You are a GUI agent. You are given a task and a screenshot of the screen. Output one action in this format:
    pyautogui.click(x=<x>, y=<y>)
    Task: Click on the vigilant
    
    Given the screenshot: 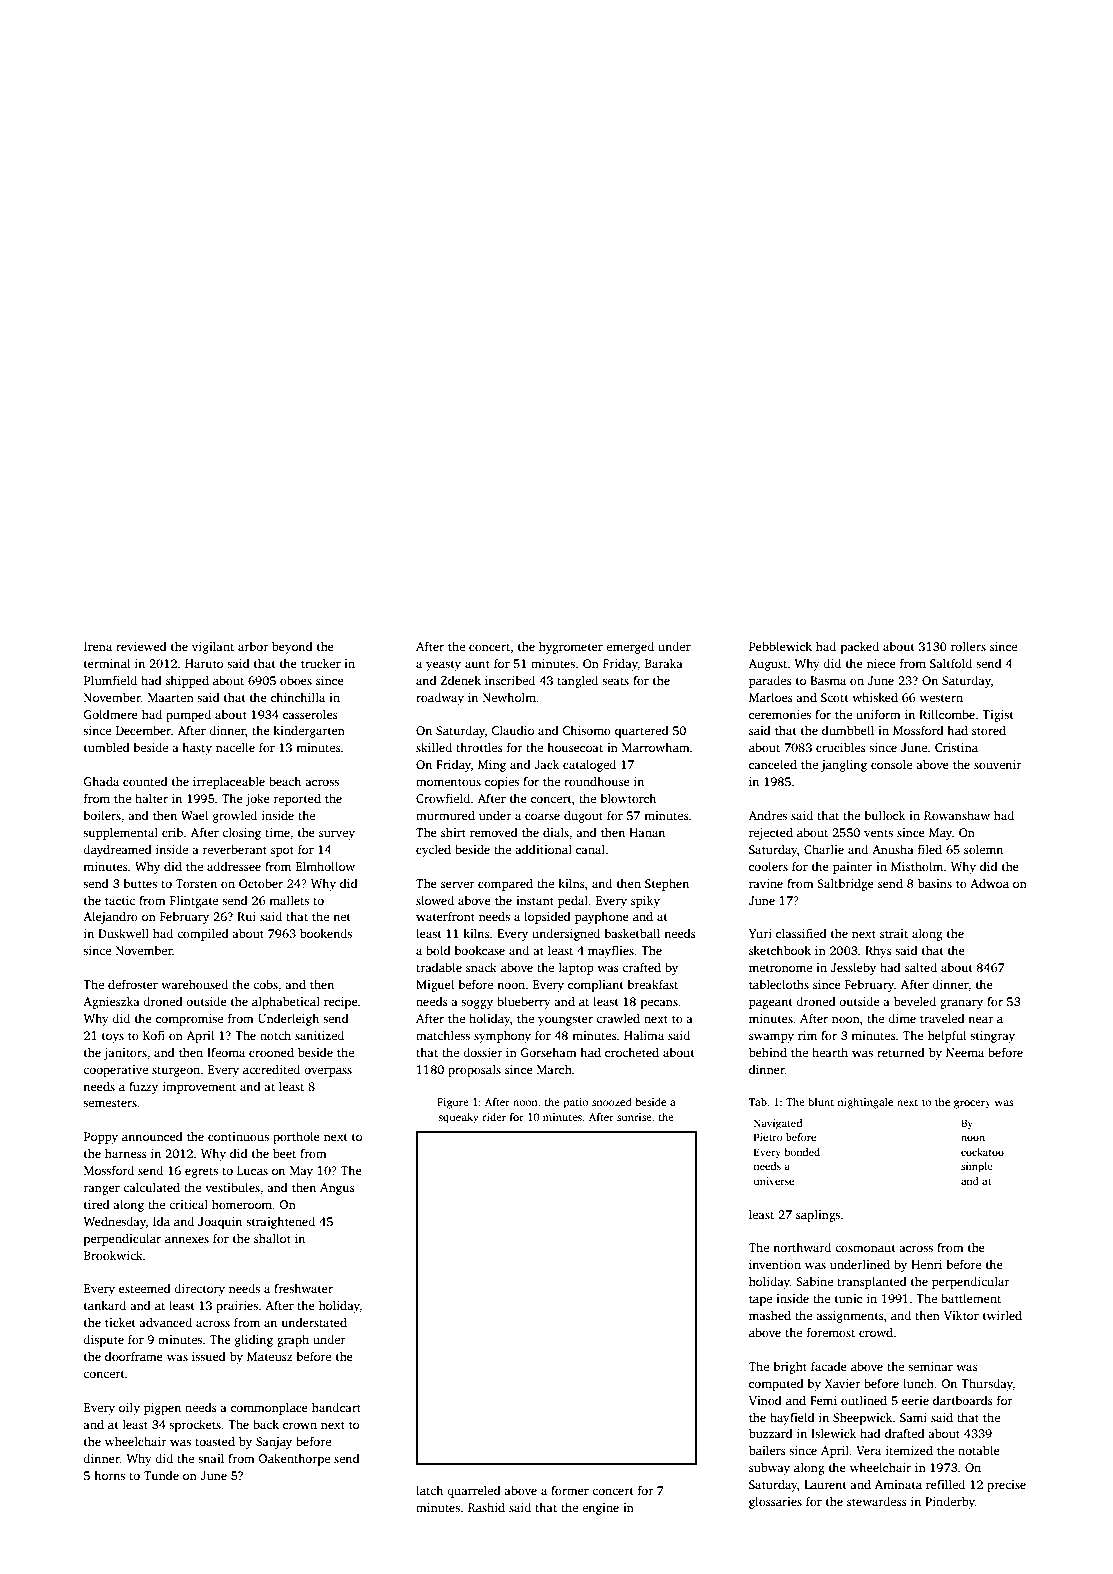 What is the action you would take?
    pyautogui.click(x=213, y=647)
